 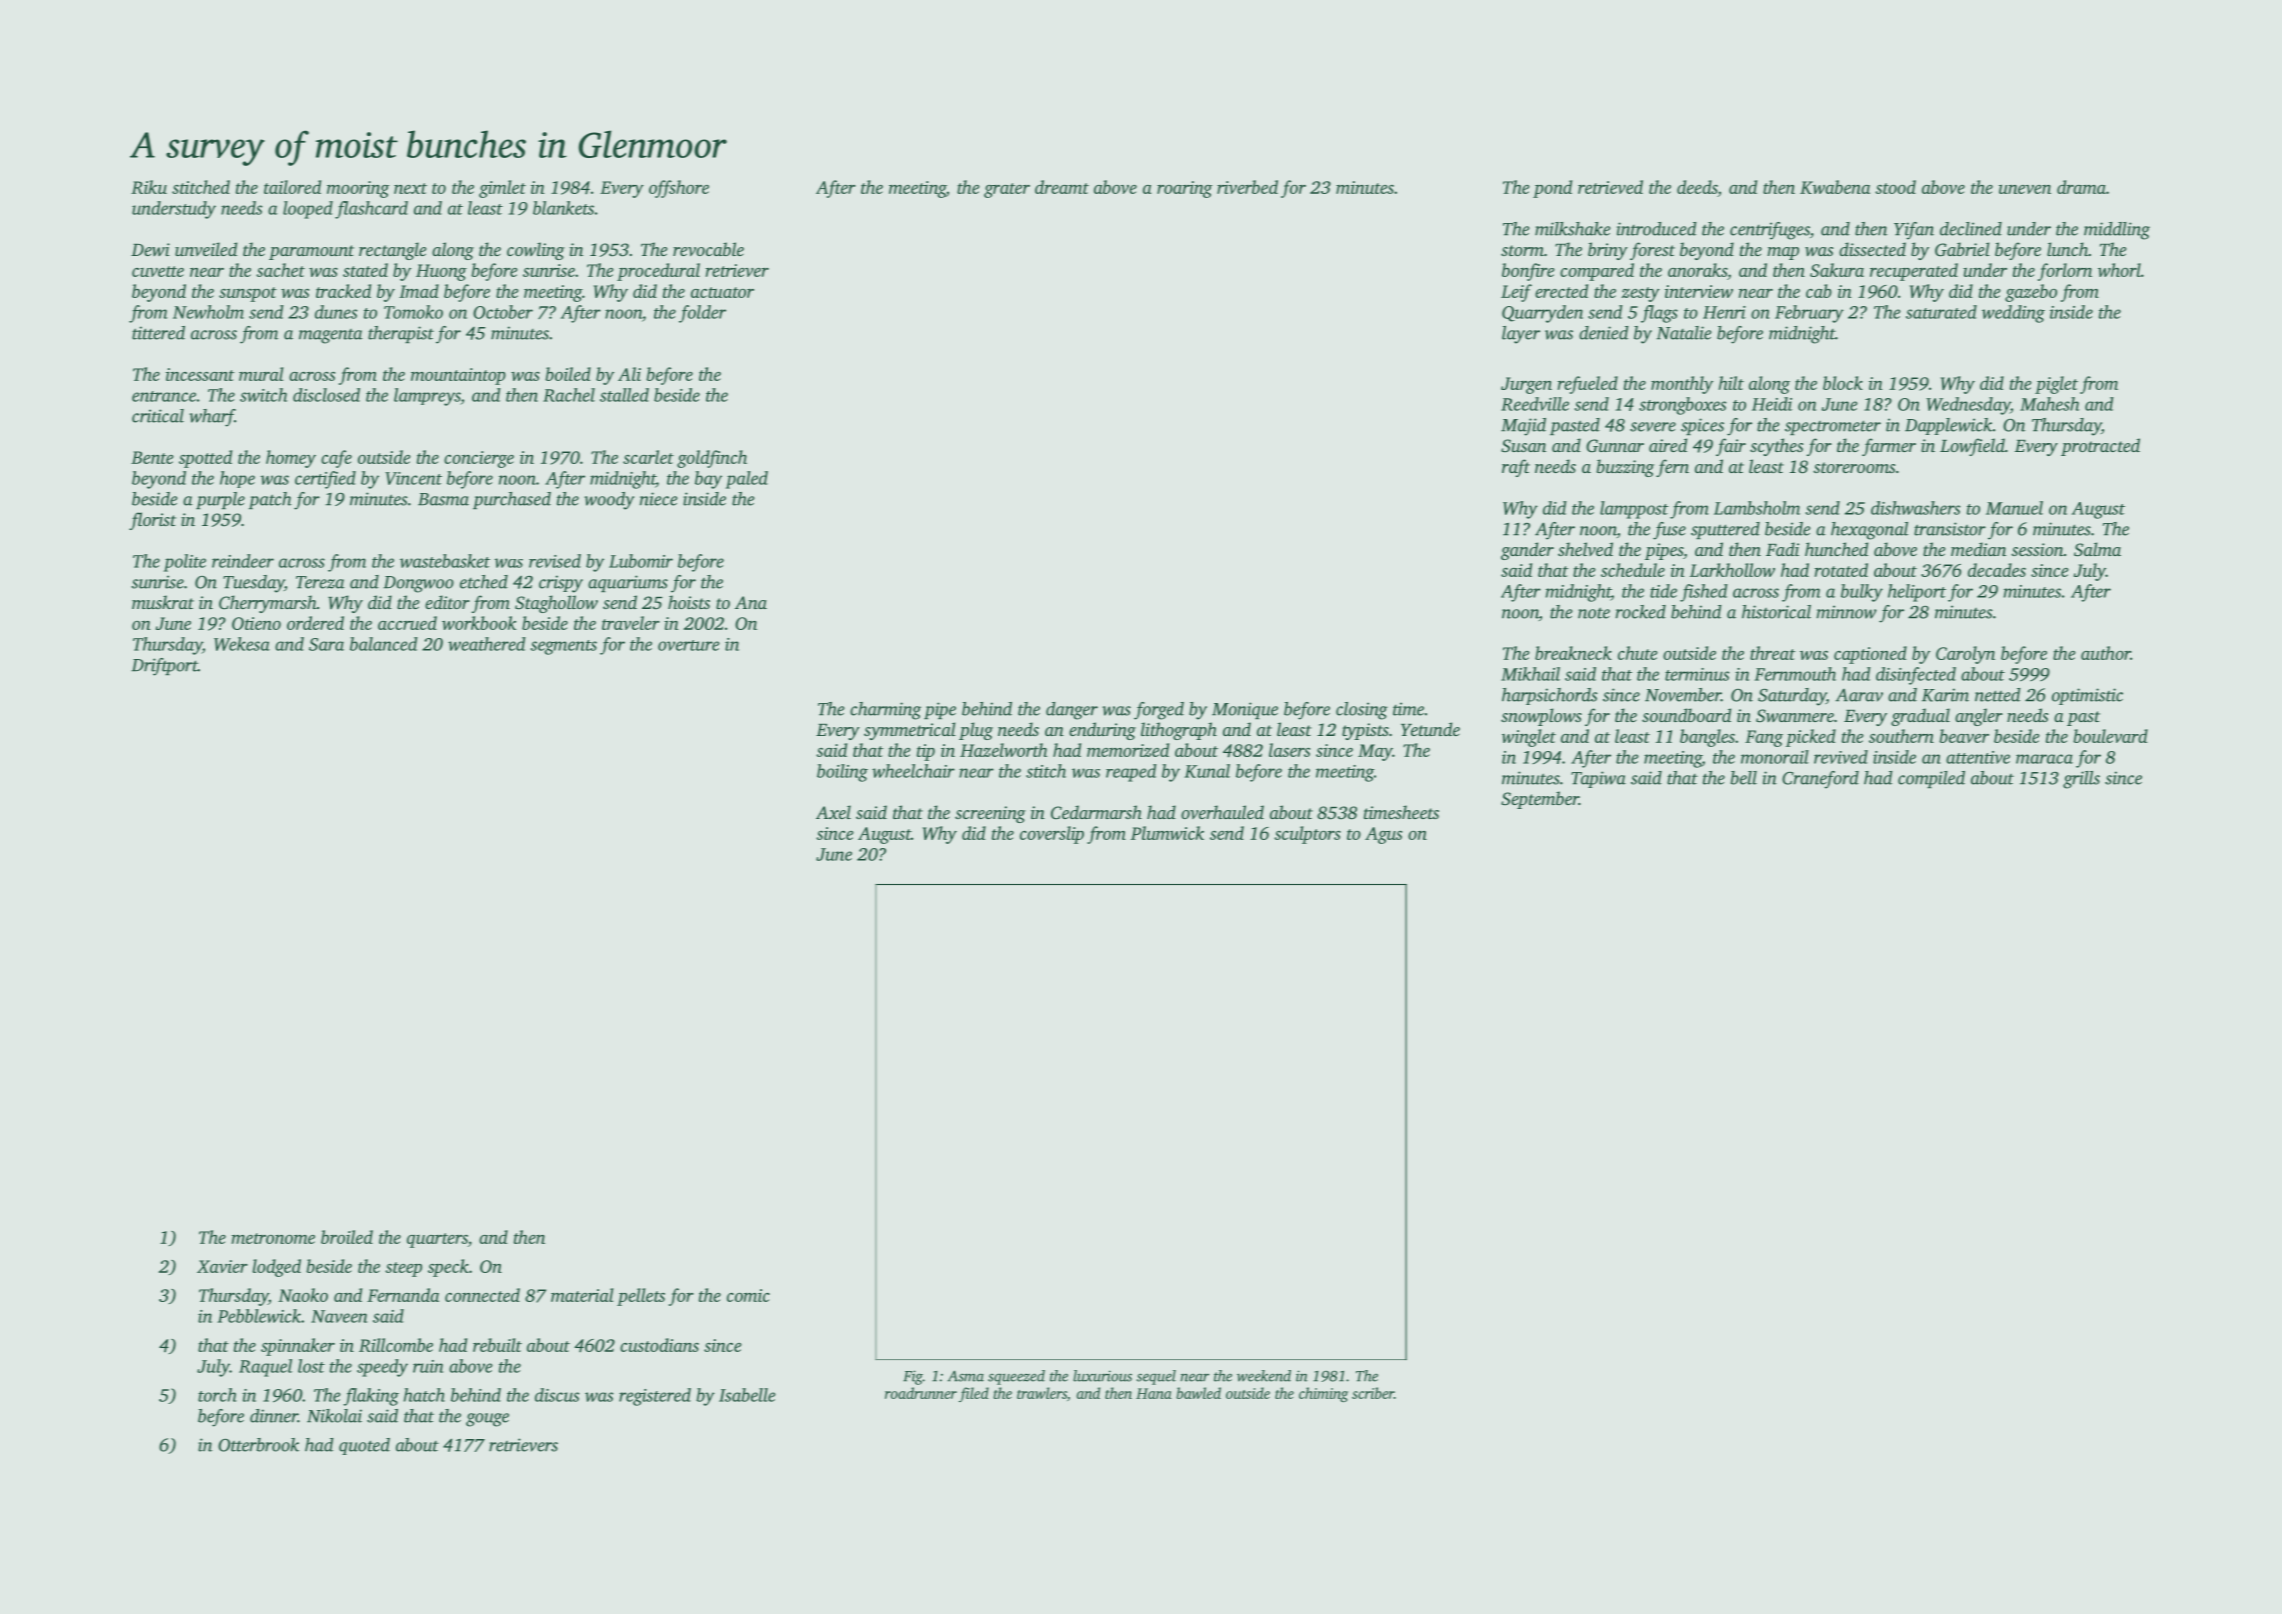 I want to click on September, so click(x=1540, y=800).
